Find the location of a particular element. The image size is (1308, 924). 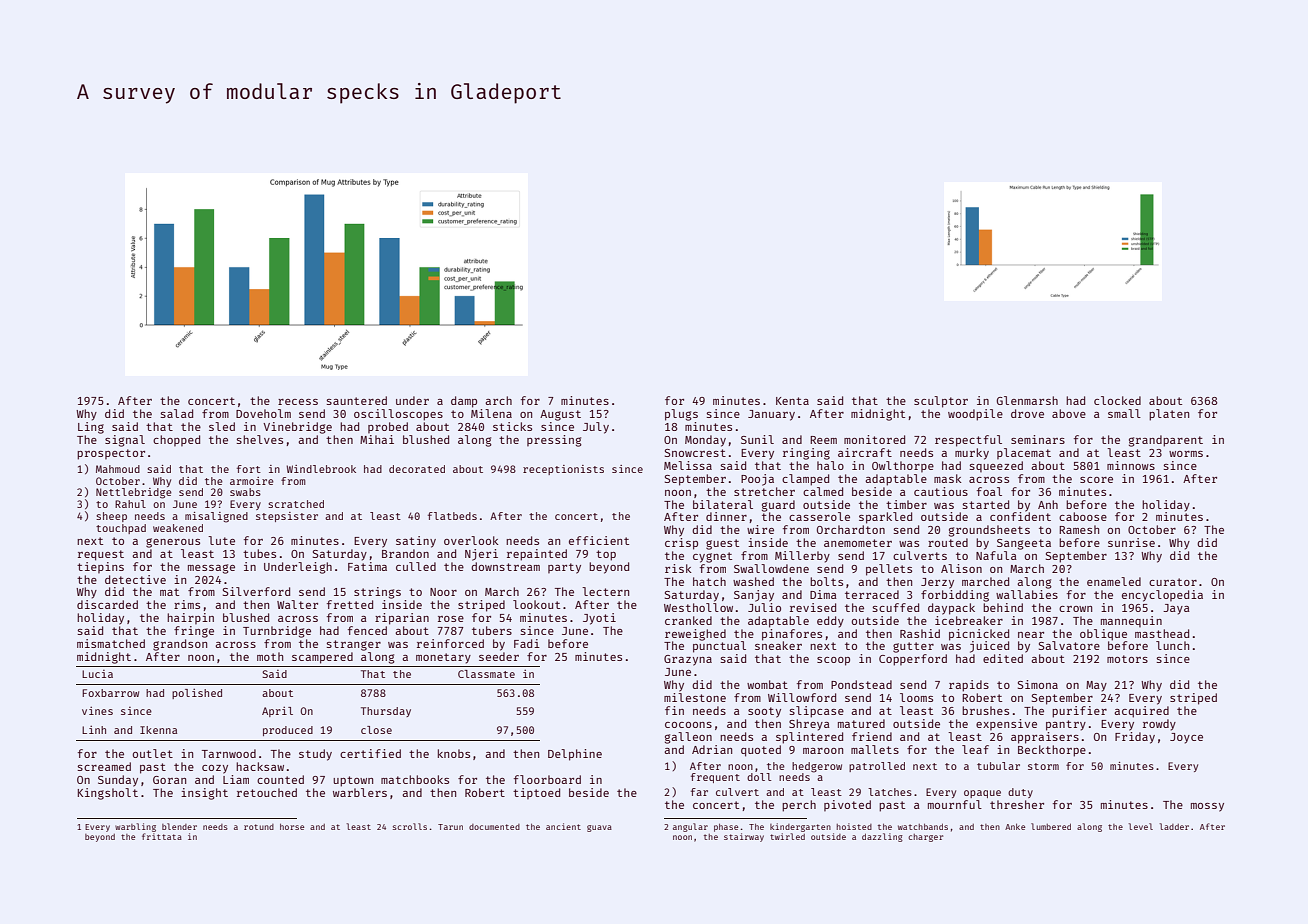

Kenta is located at coordinates (792, 401).
